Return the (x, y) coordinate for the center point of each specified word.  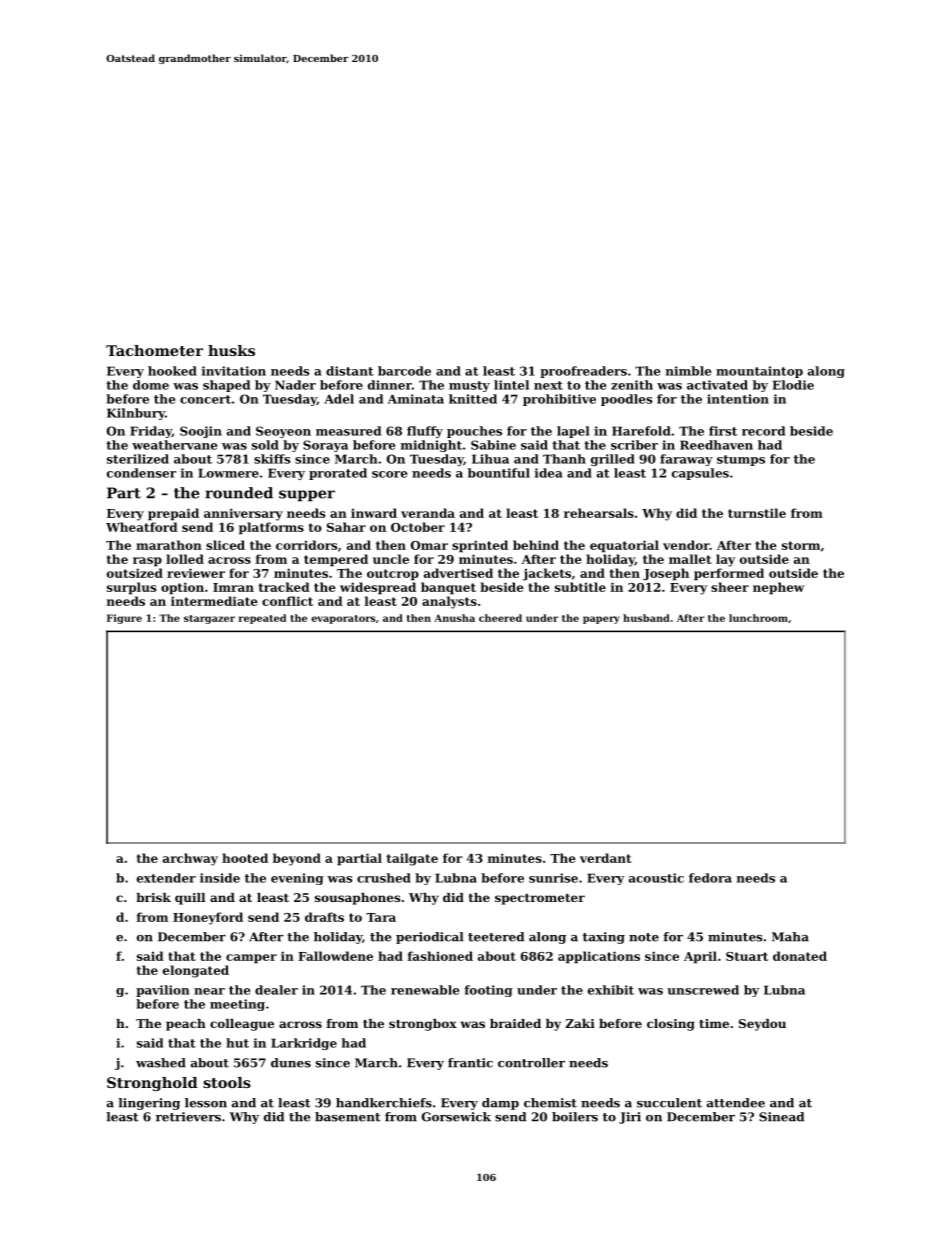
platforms (271, 528)
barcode (404, 371)
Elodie (793, 385)
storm (801, 545)
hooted (245, 858)
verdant (606, 858)
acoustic (656, 878)
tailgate (412, 859)
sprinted (480, 546)
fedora (710, 878)
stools (227, 1082)
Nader (295, 385)
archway (190, 859)
